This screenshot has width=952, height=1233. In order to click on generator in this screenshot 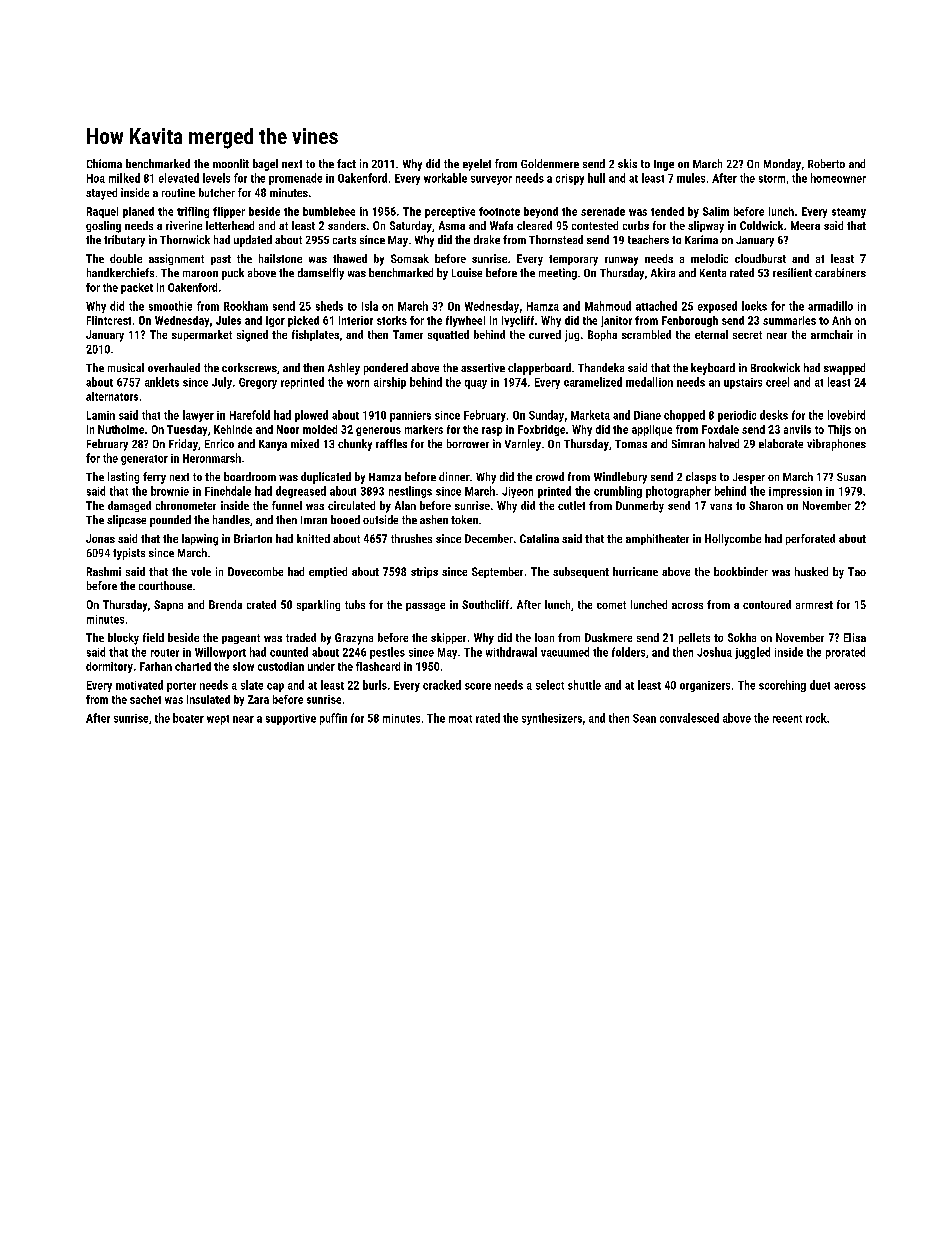, I will do `click(144, 460)`.
